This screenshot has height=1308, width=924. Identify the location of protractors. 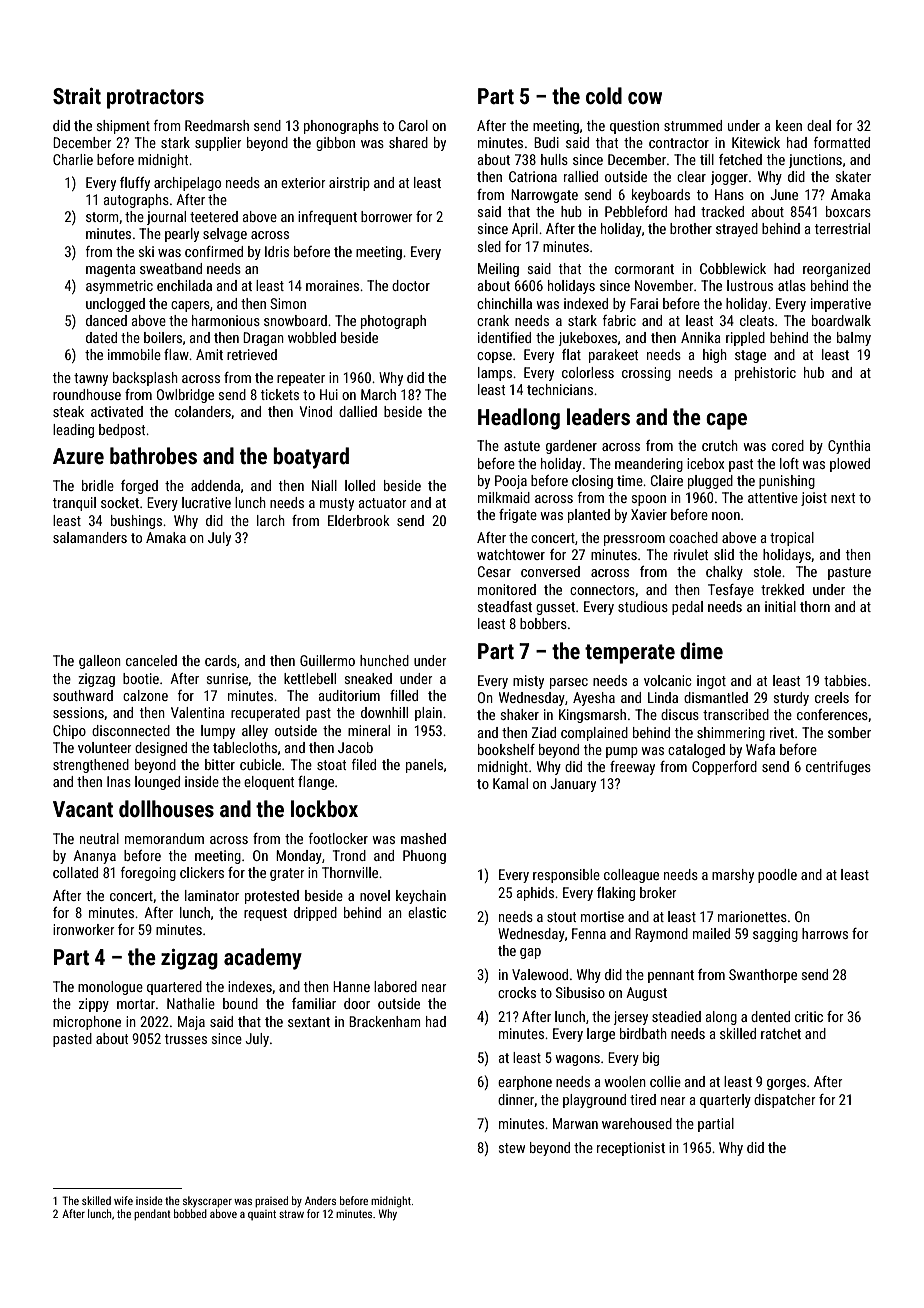
(155, 99).
